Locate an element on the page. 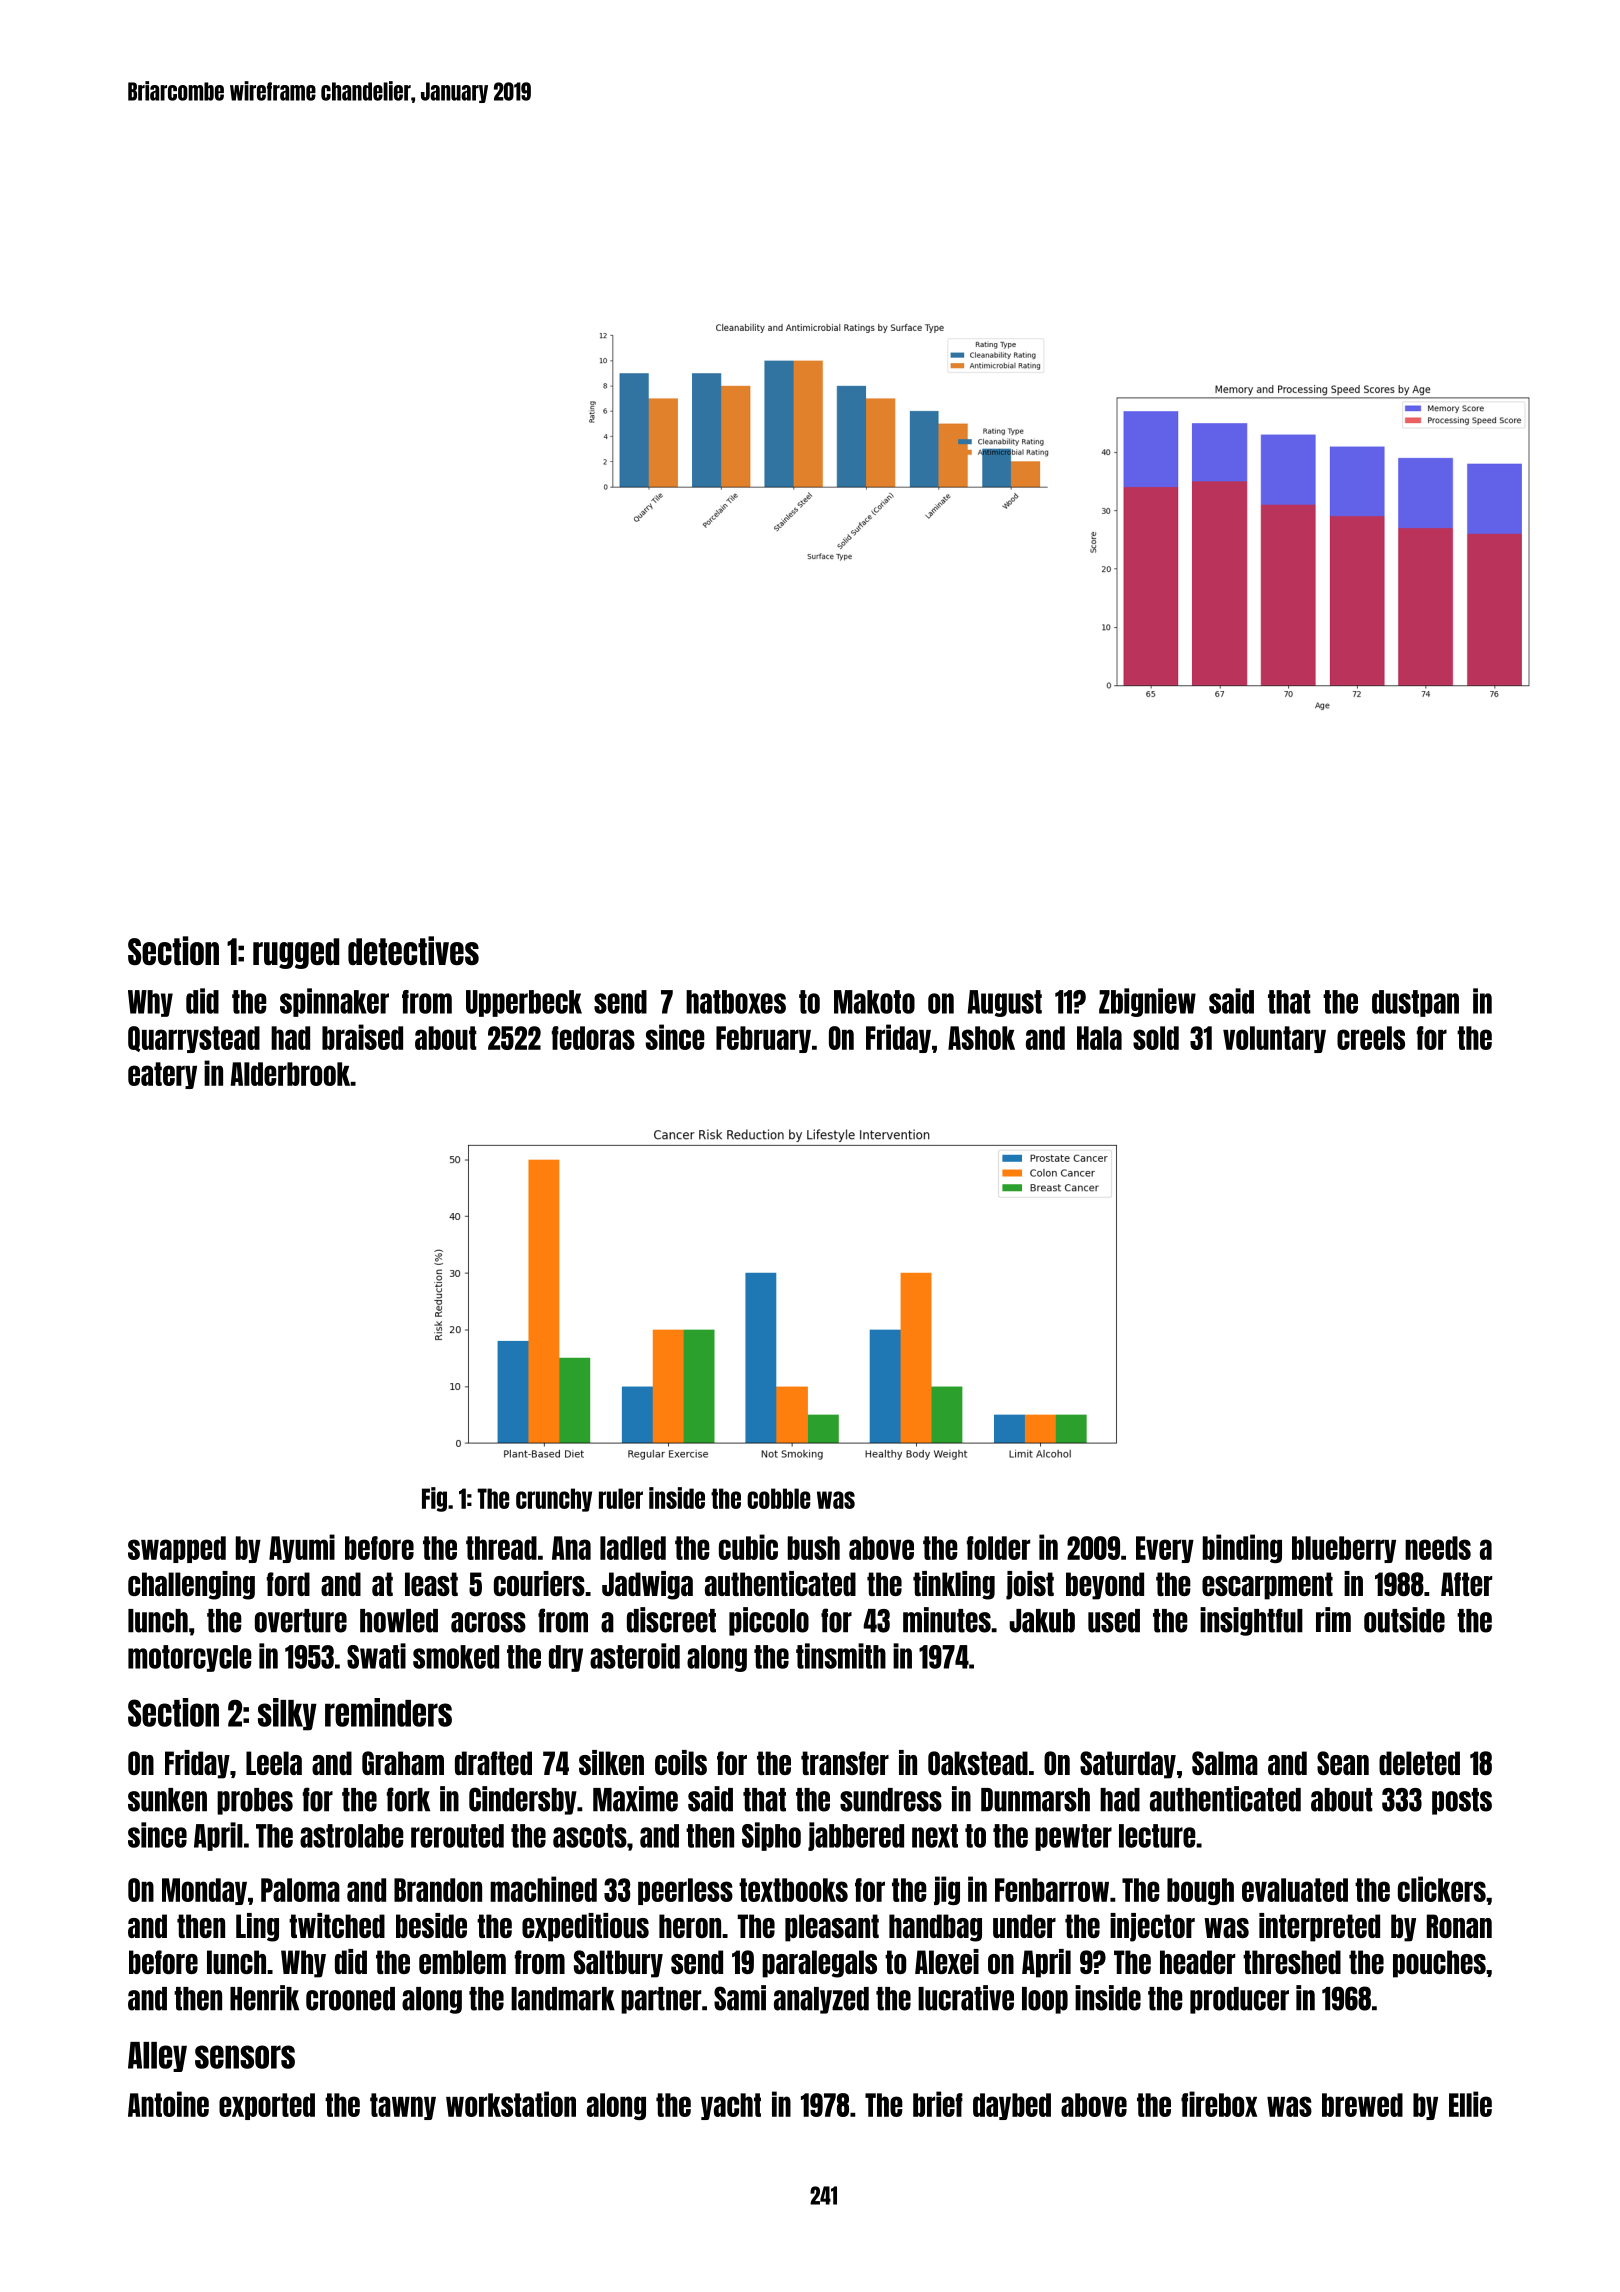  yacht is located at coordinates (731, 2106).
